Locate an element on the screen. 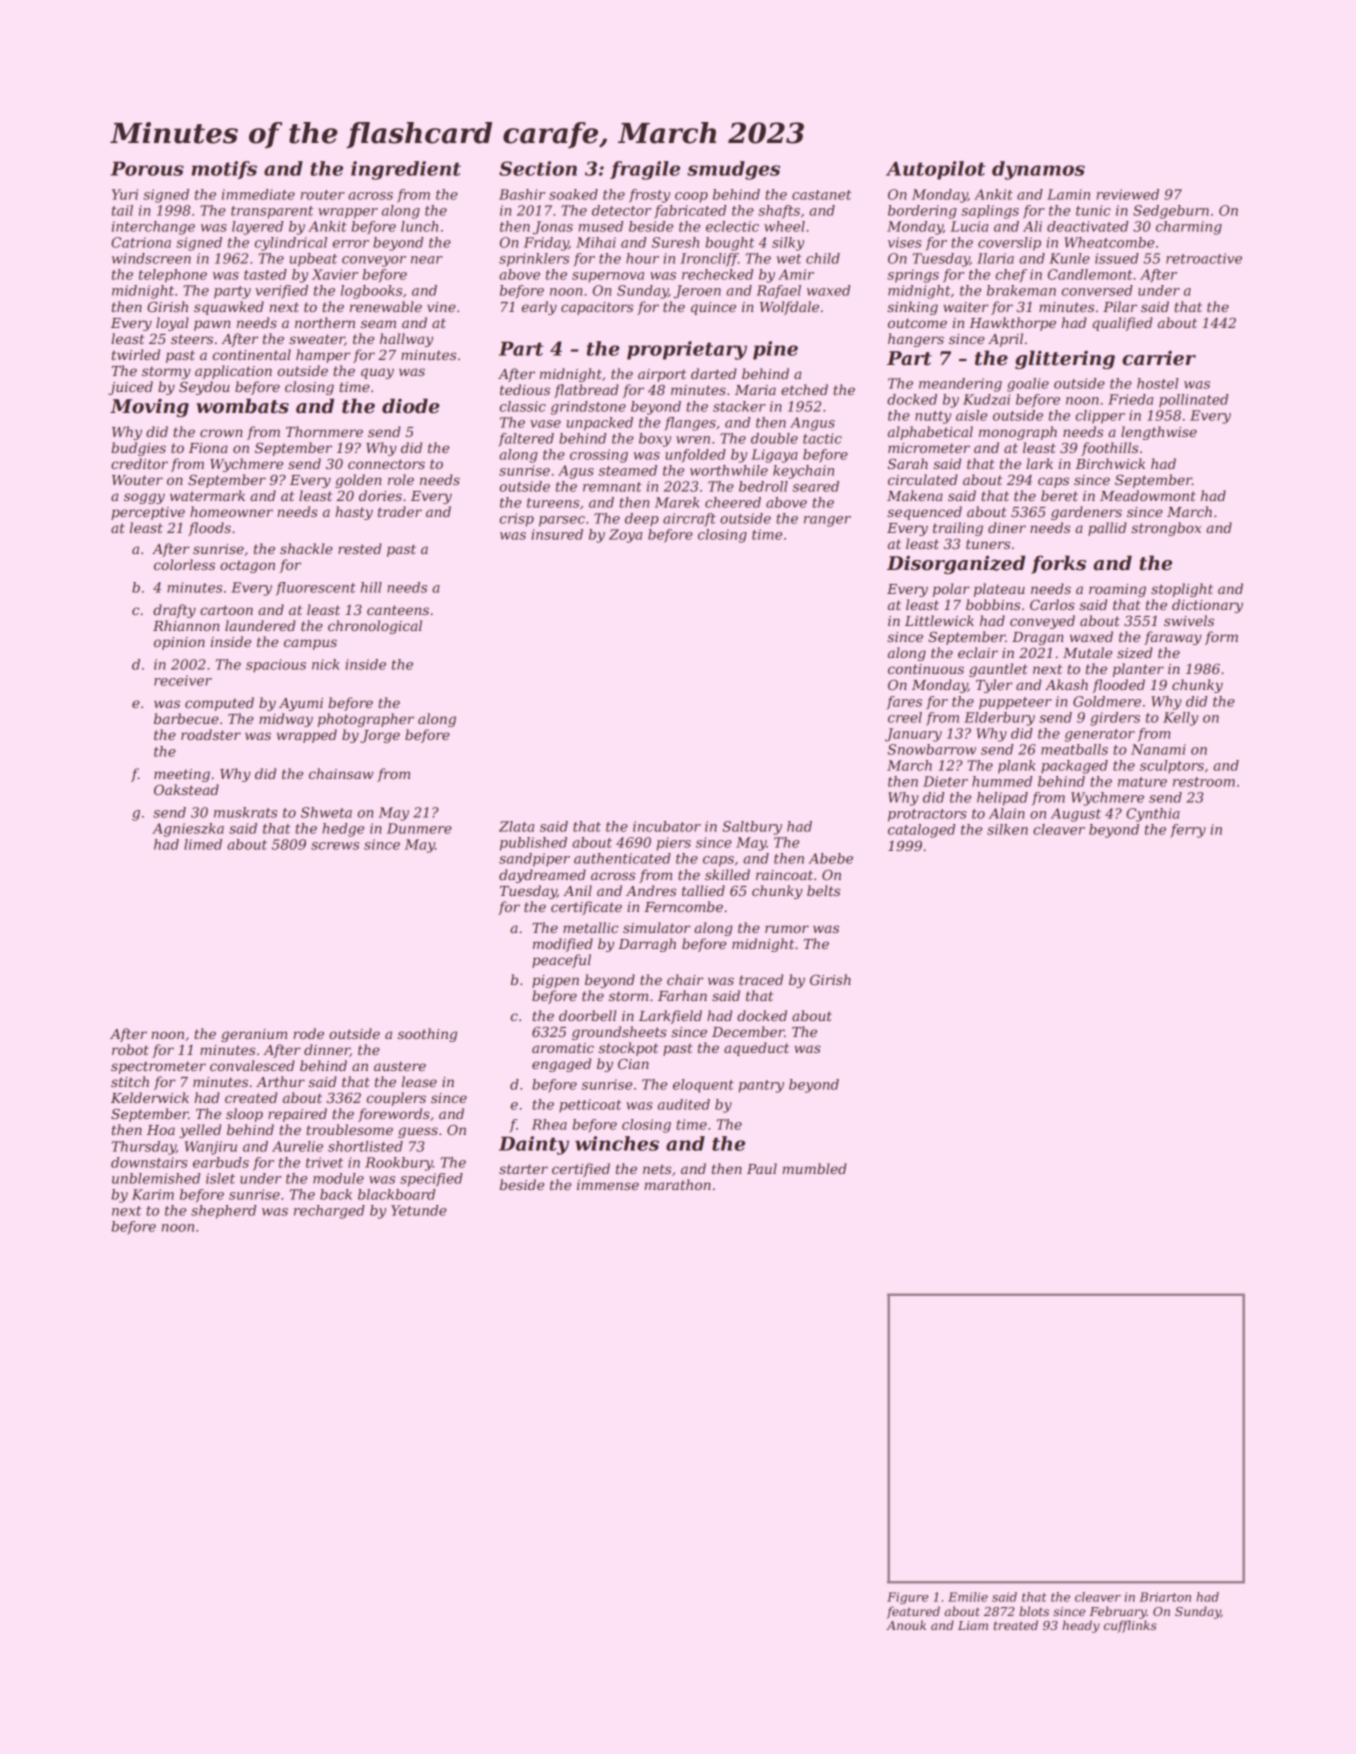 The width and height of the screenshot is (1356, 1754). Karim is located at coordinates (153, 1194).
